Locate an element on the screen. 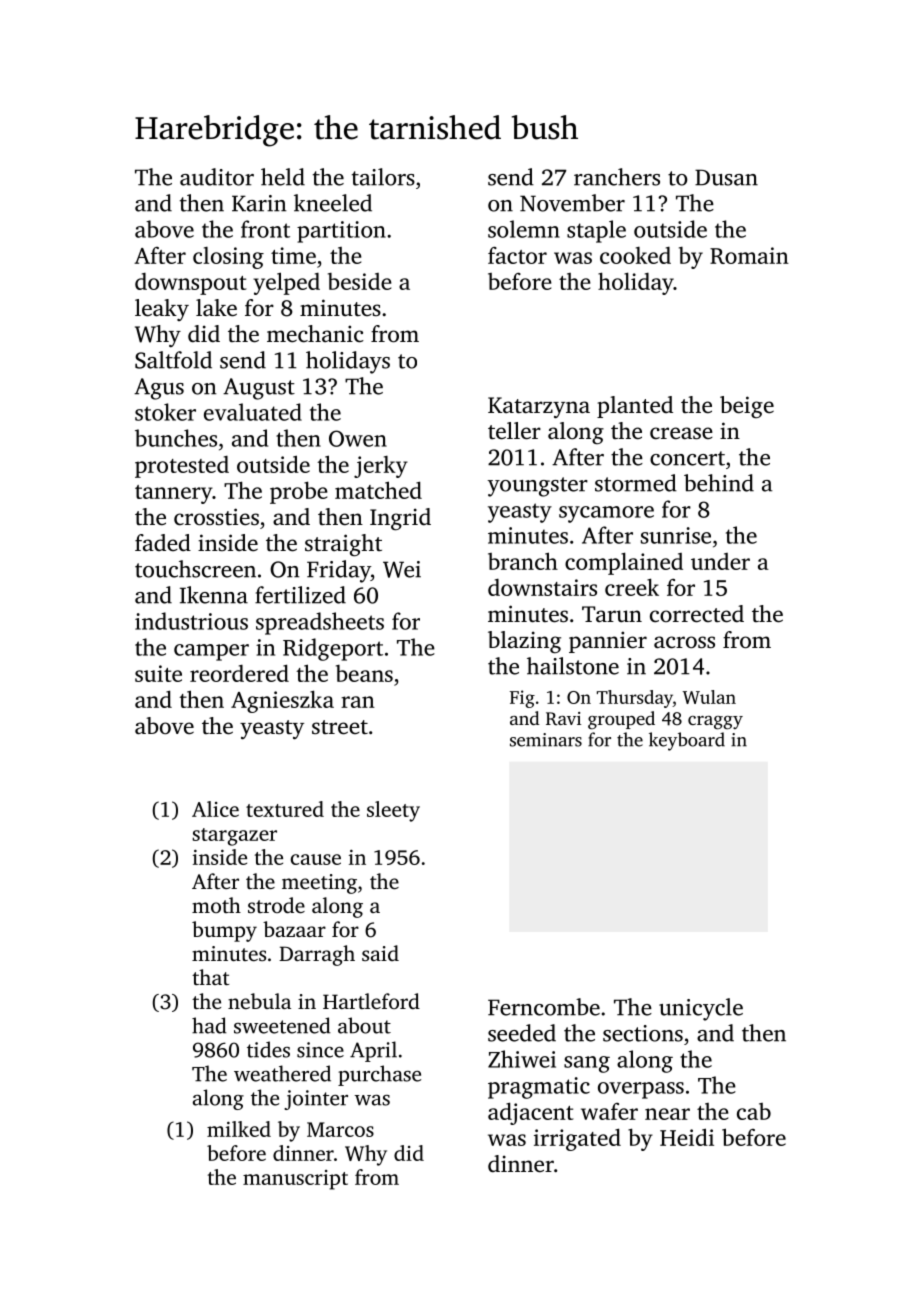  stormed is located at coordinates (636, 483).
